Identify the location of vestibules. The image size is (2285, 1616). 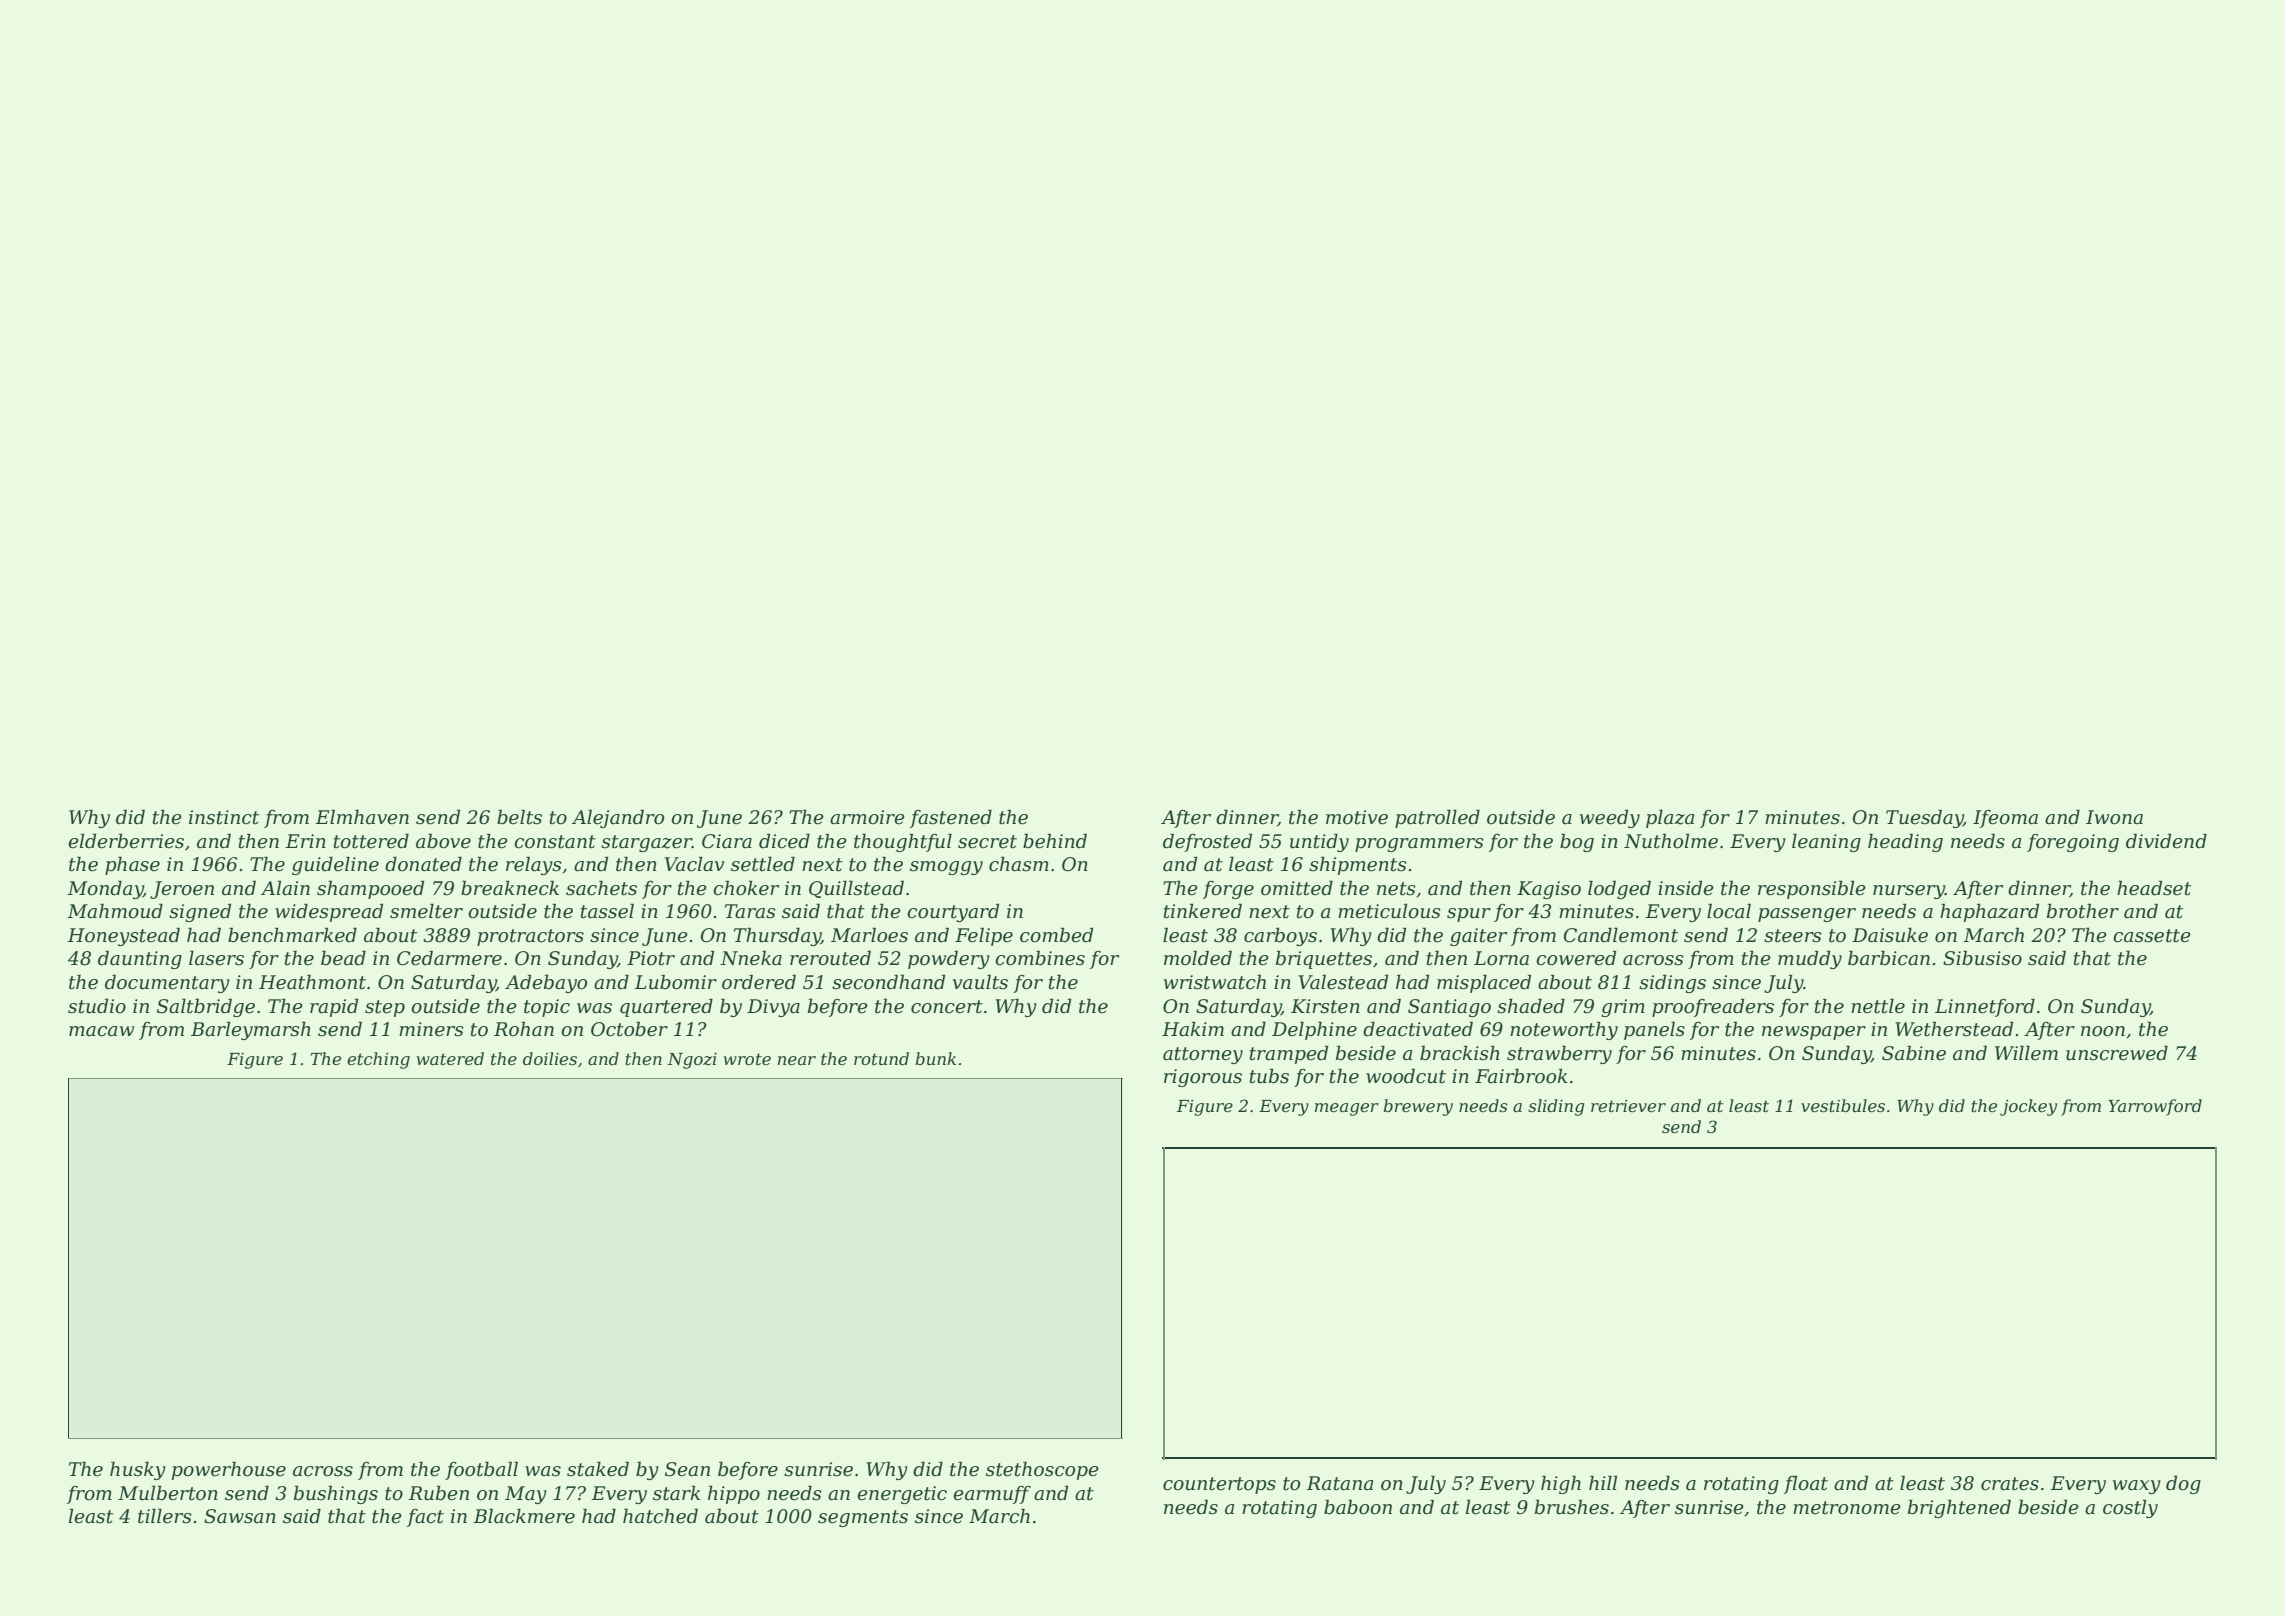
(1843, 1105).
